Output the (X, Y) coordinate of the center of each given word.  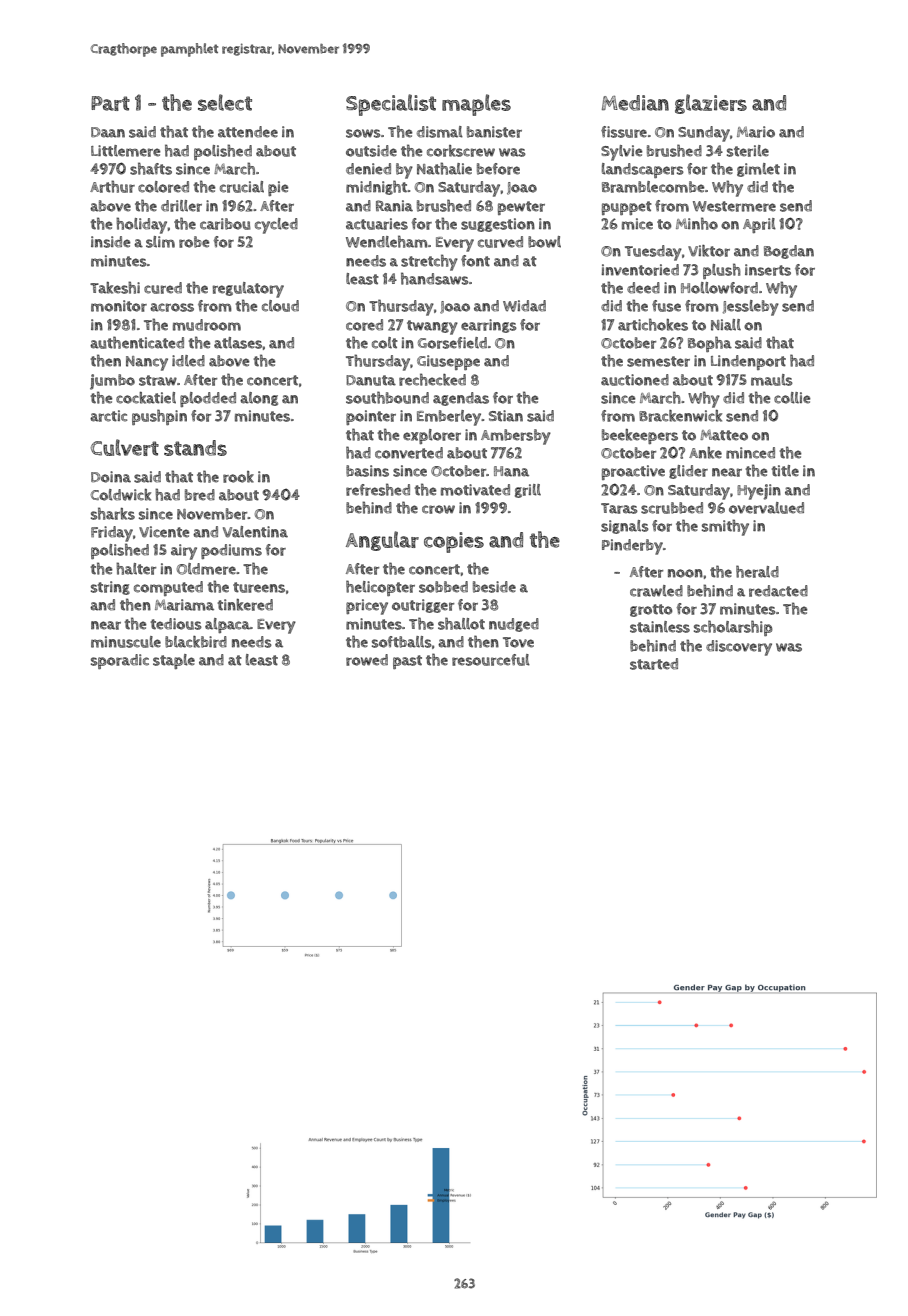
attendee (248, 132)
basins (367, 471)
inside (111, 242)
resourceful (491, 660)
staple (174, 661)
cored (364, 325)
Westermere (734, 206)
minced (750, 453)
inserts (768, 270)
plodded (208, 399)
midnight (376, 187)
